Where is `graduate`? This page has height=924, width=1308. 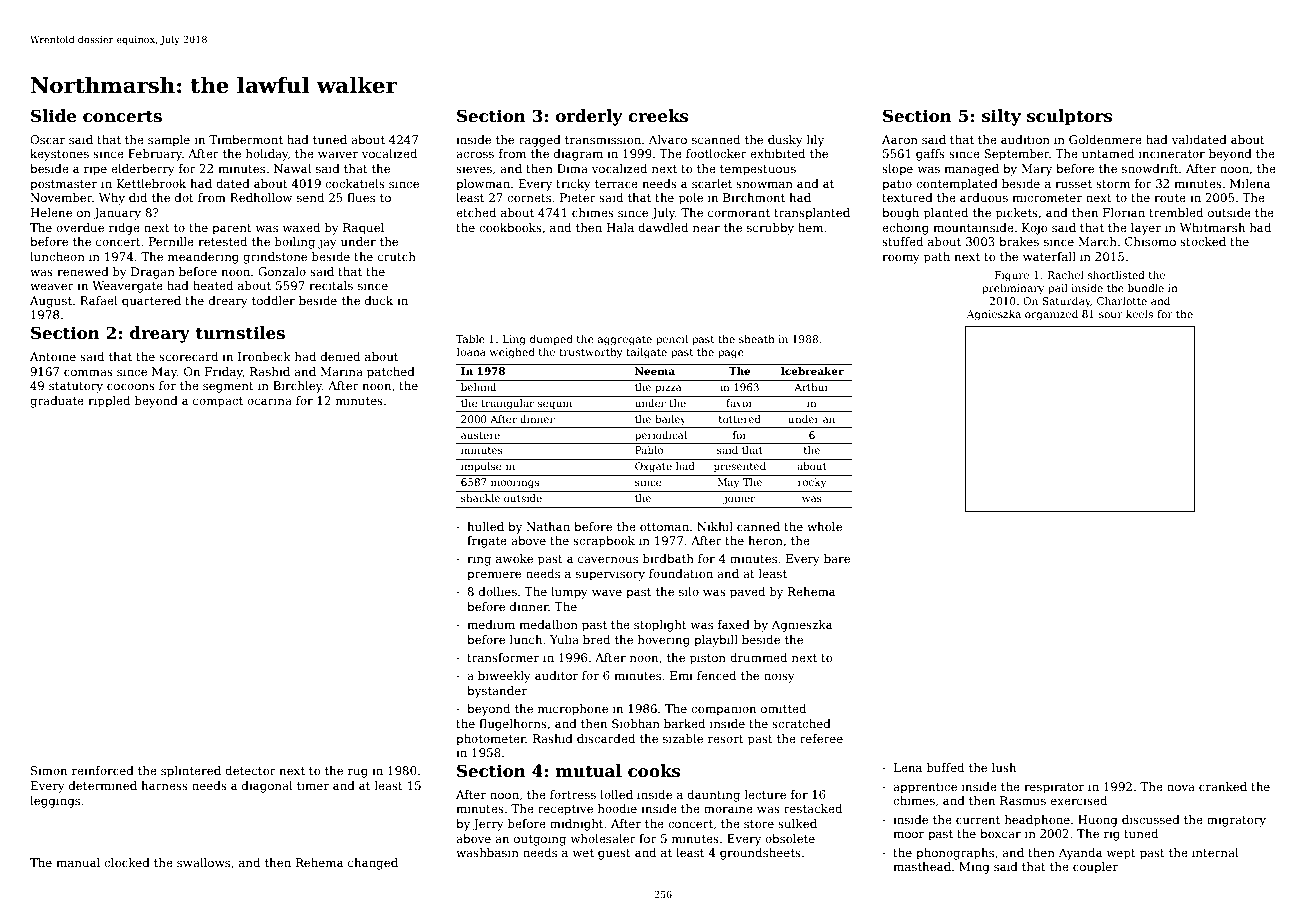
graduate is located at coordinates (57, 402).
